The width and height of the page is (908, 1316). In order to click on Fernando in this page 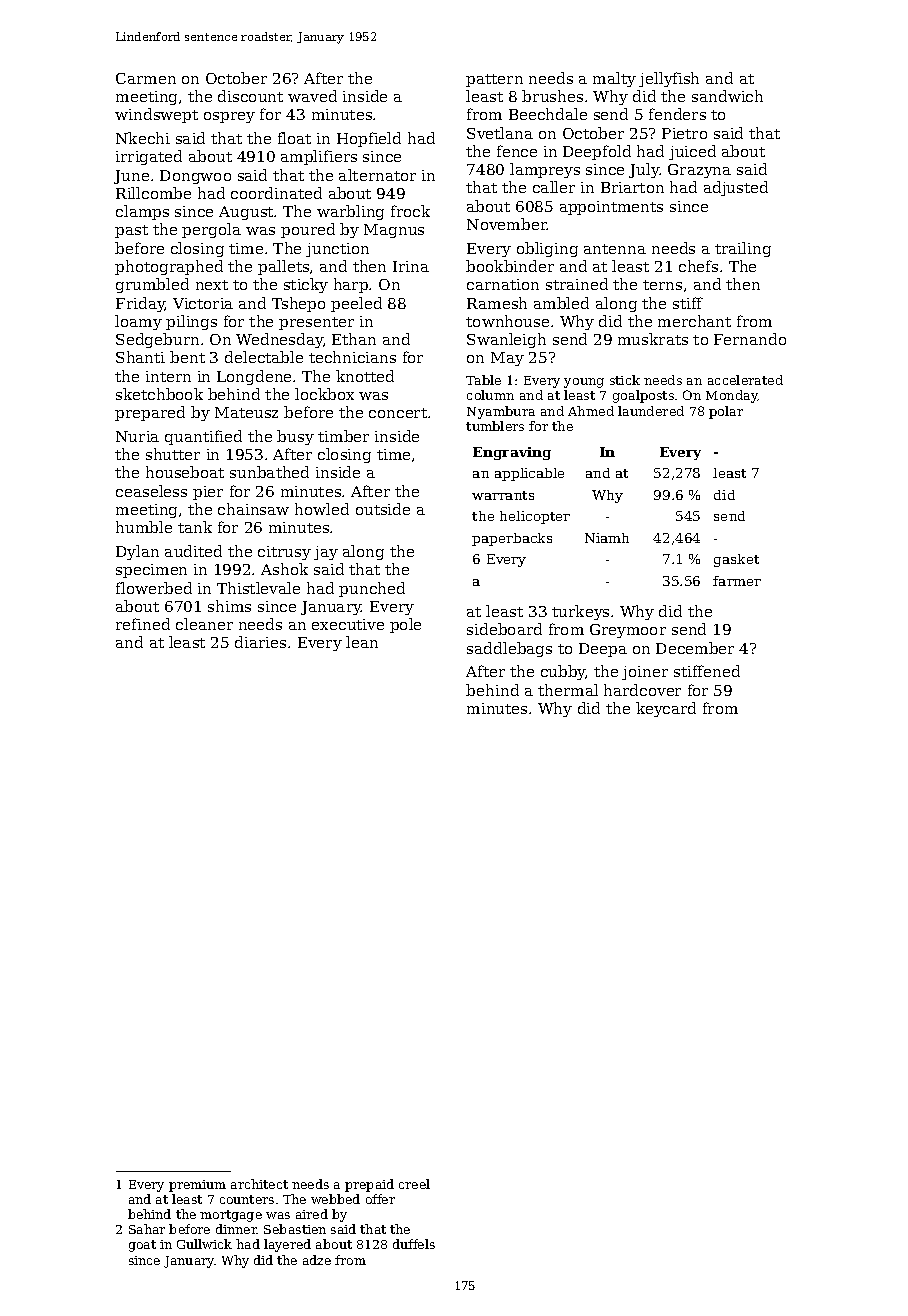, I will do `click(750, 339)`.
